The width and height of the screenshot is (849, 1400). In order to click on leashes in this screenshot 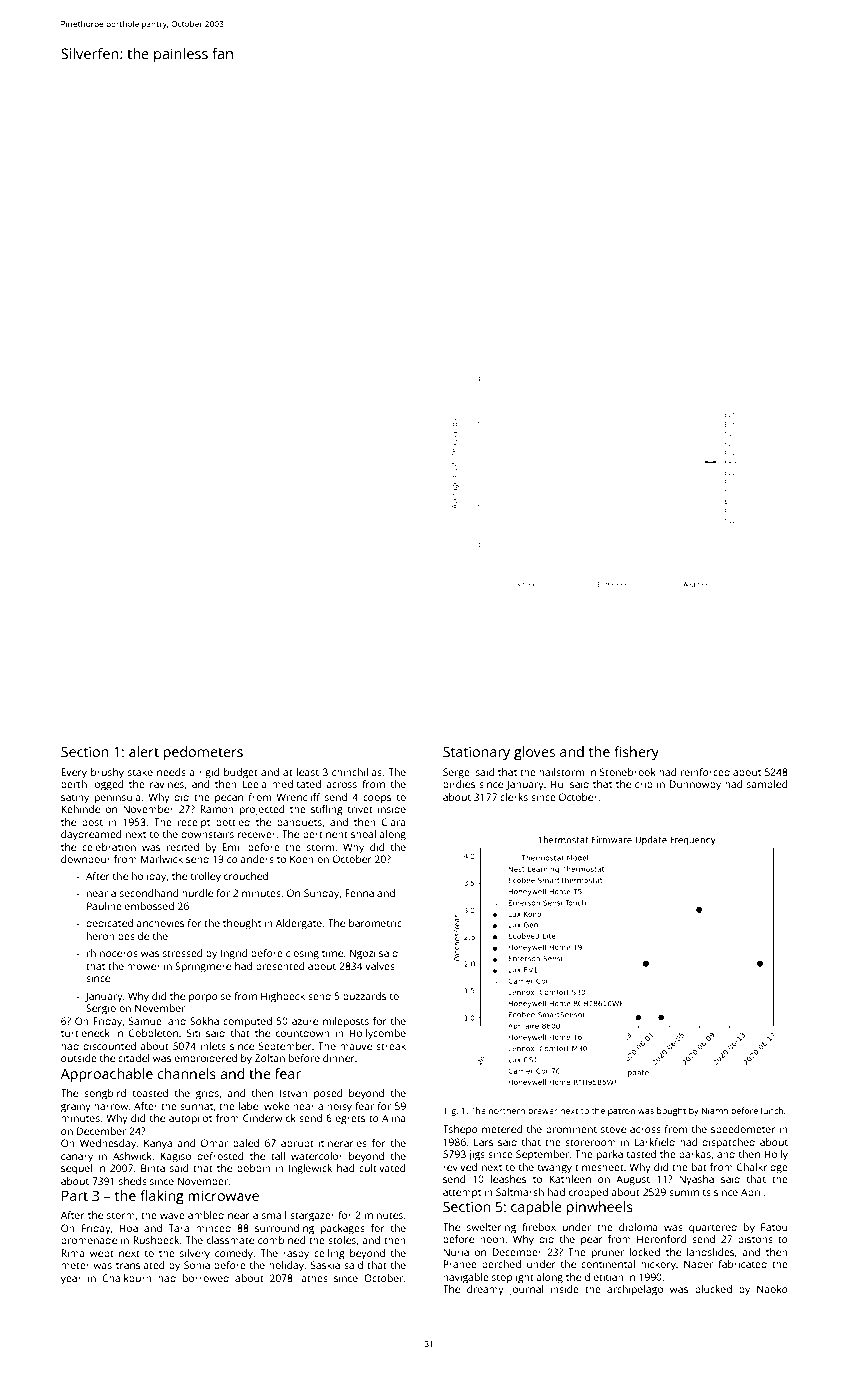, I will do `click(508, 1179)`.
